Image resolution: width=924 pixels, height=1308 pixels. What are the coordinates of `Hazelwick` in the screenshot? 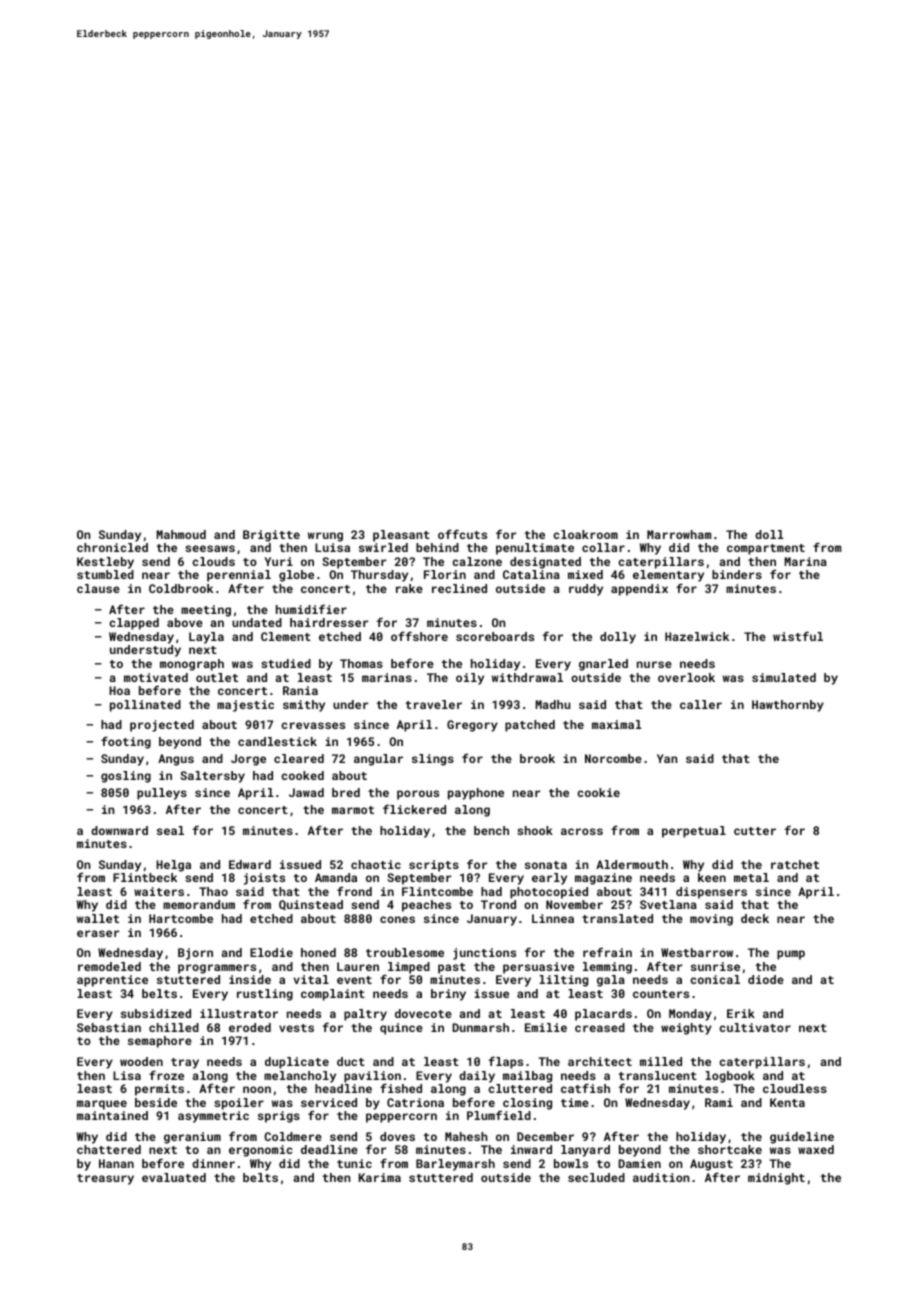 It's located at (697, 636).
